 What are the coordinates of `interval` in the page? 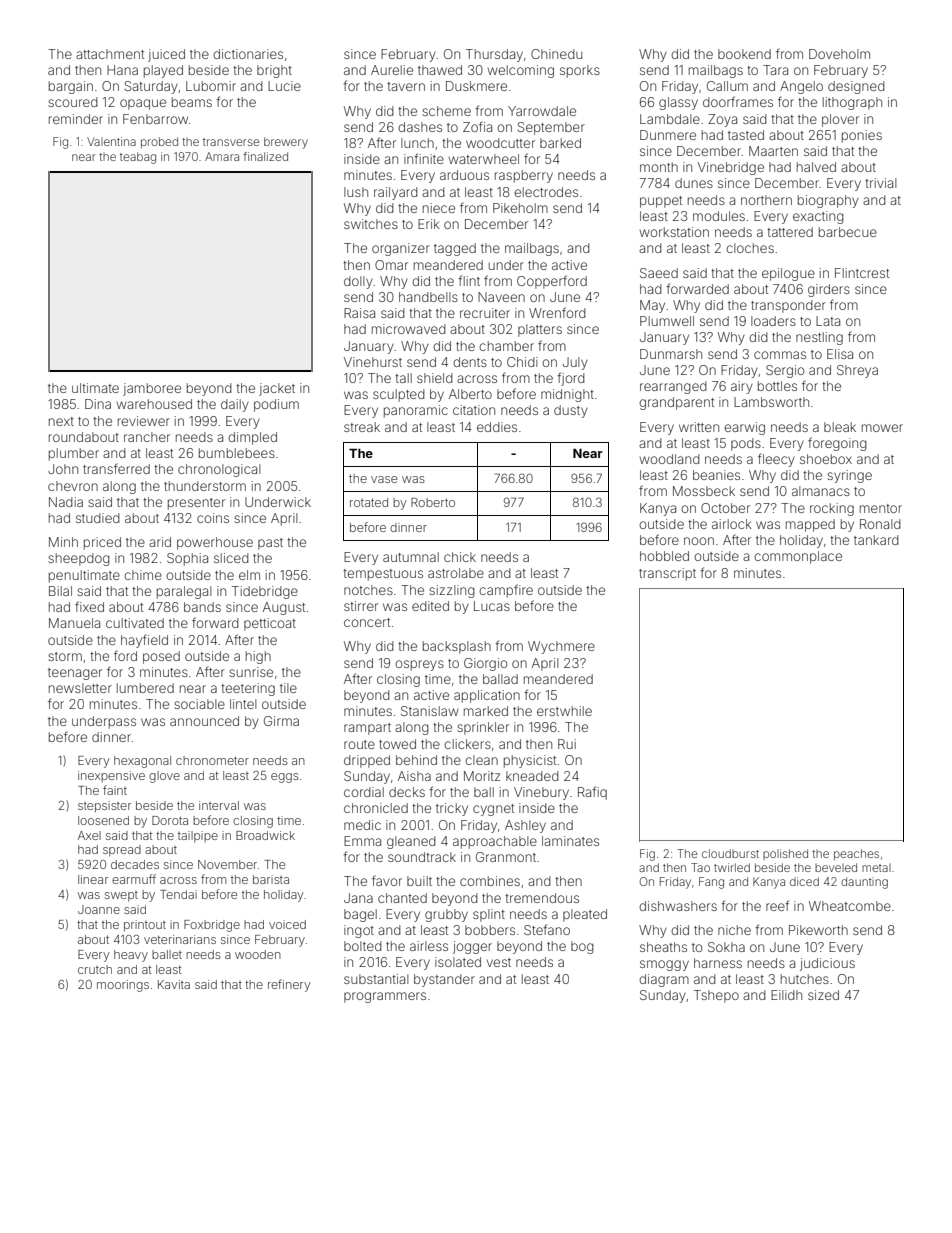 It's located at (219, 805).
